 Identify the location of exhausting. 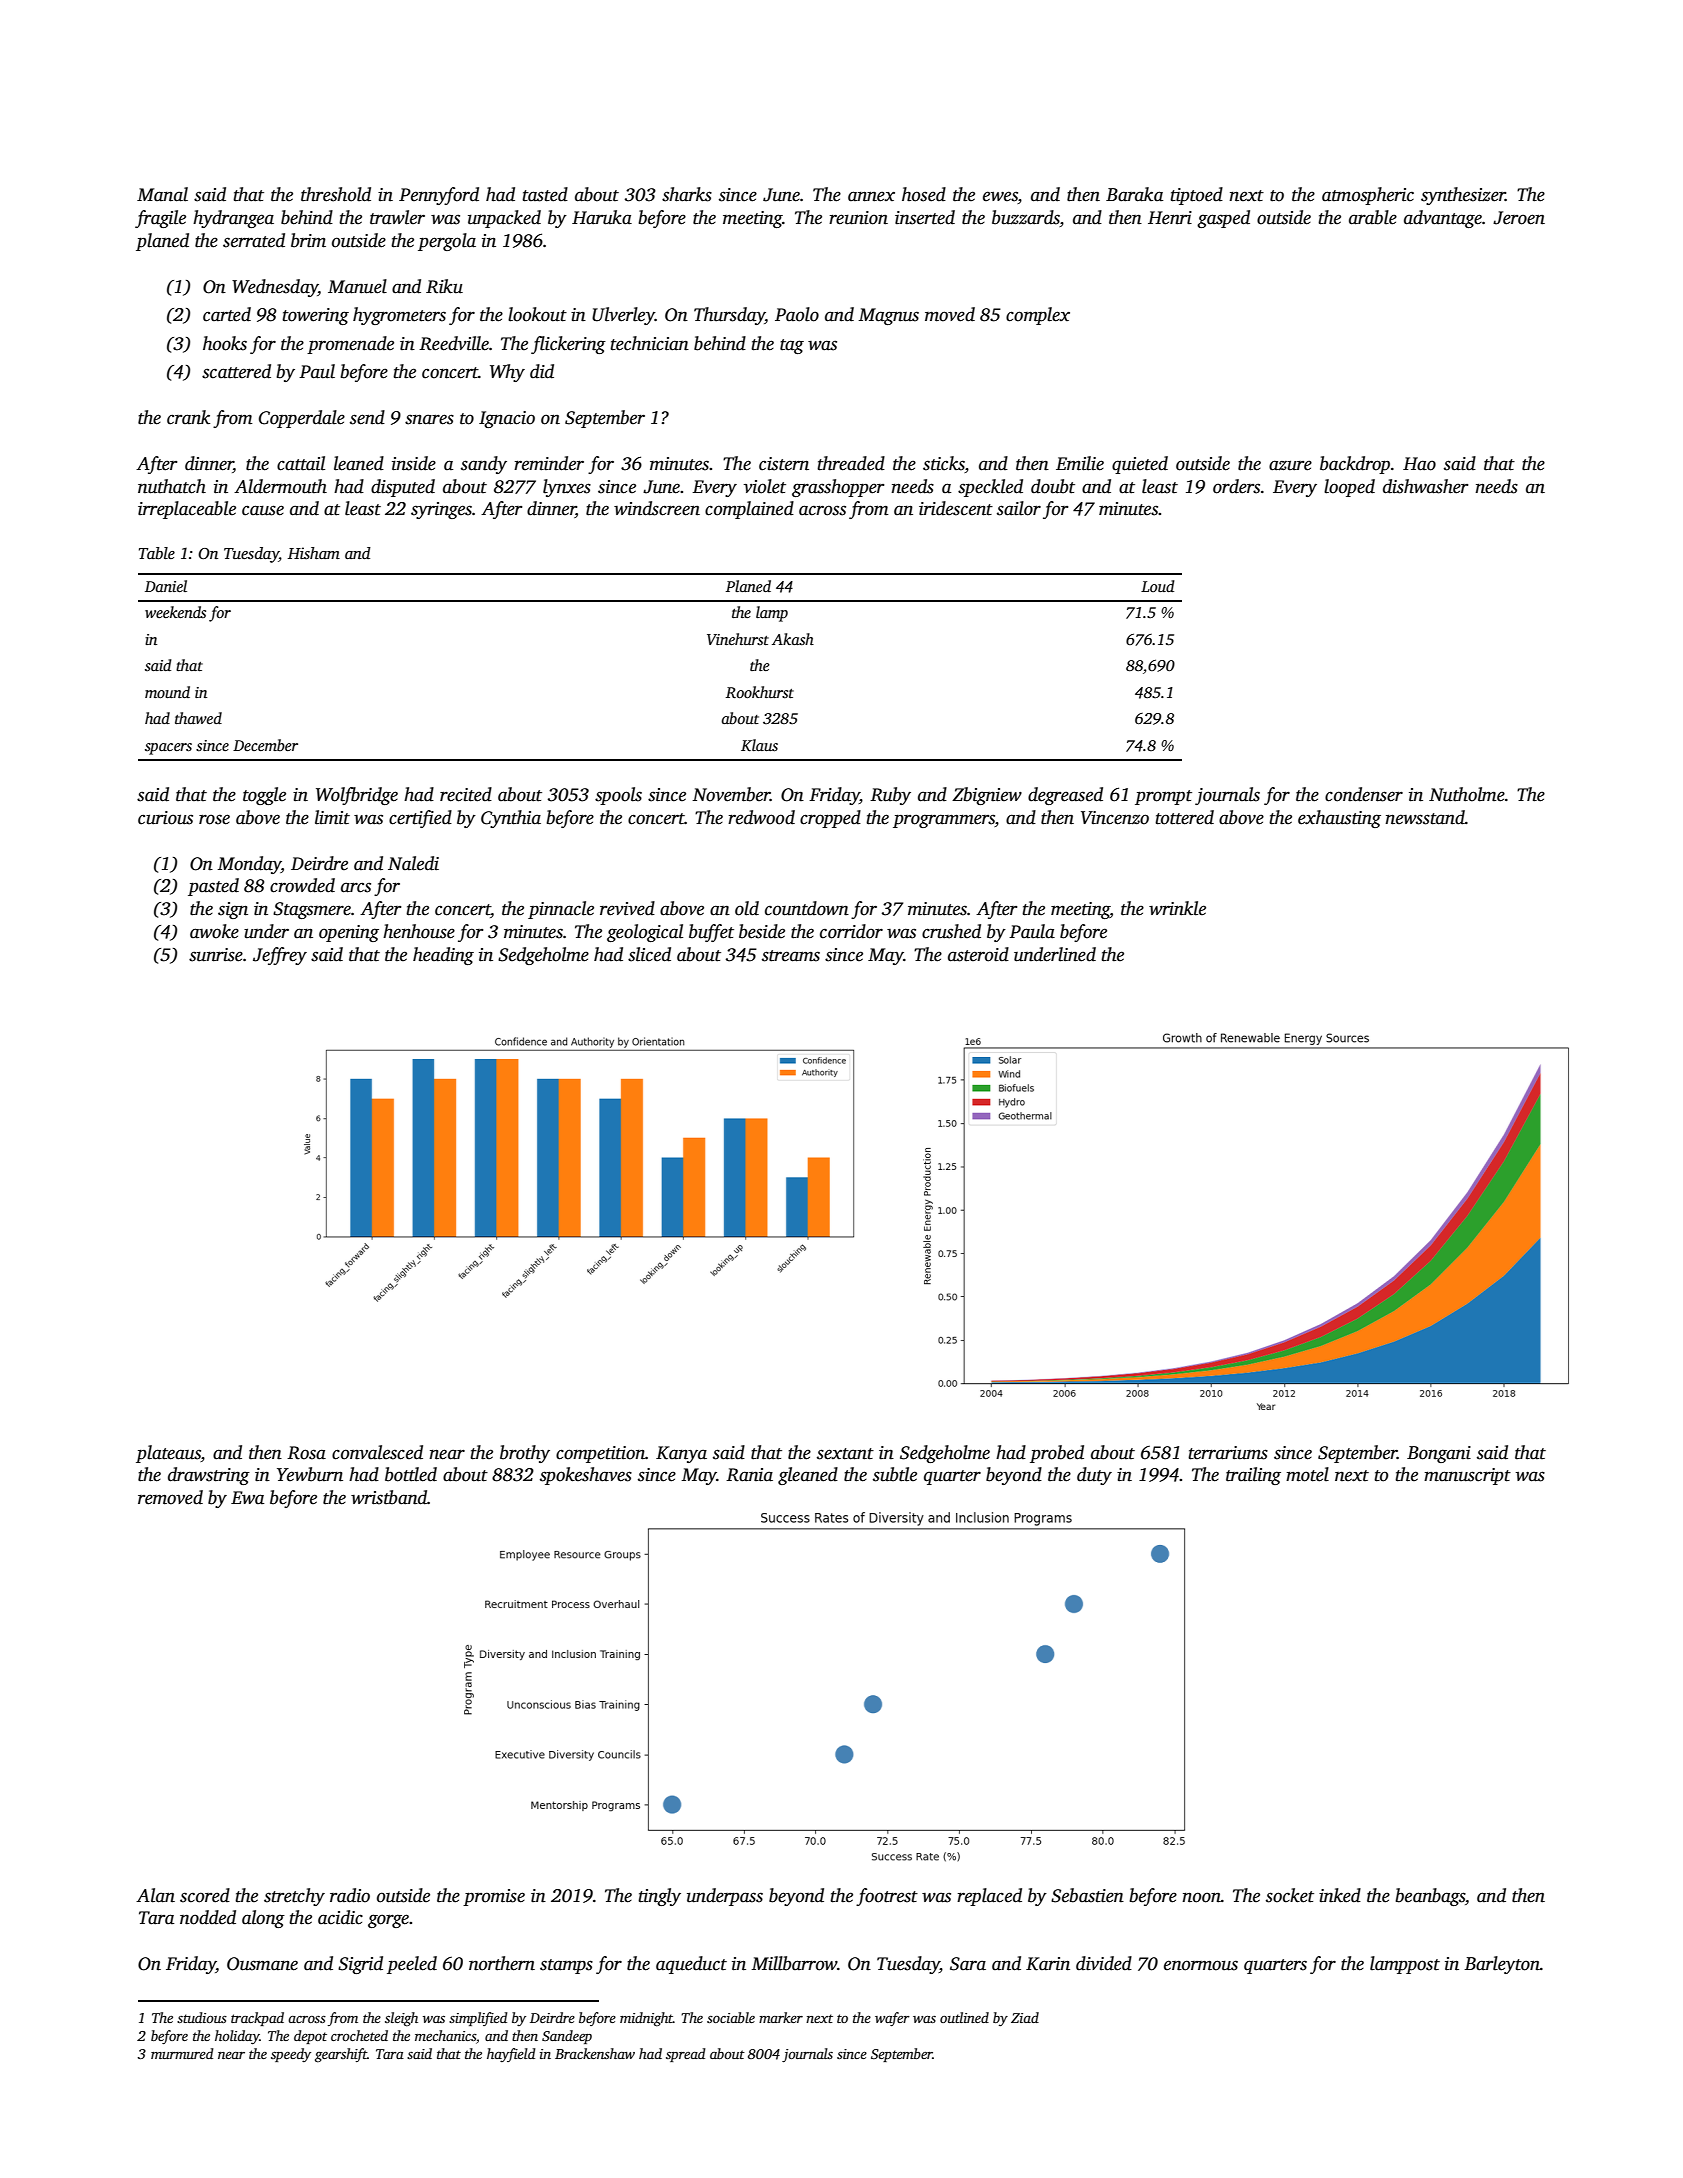
(1339, 819).
